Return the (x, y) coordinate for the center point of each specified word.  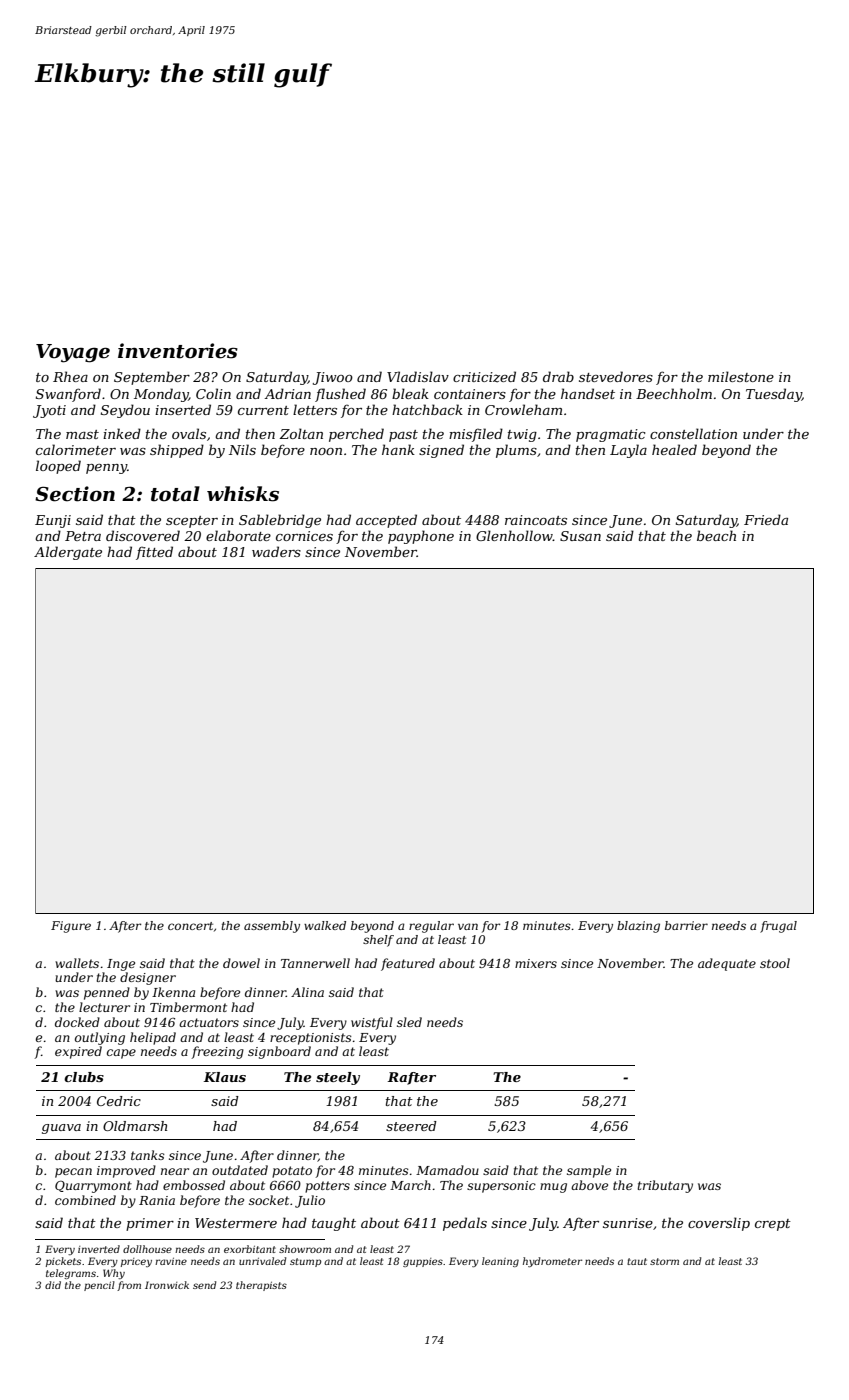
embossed (194, 1185)
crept (773, 1225)
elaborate (238, 535)
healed (674, 449)
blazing (638, 927)
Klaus (225, 1077)
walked (325, 925)
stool (775, 963)
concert (190, 926)
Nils (242, 449)
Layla (628, 451)
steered (411, 1126)
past (403, 436)
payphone (421, 537)
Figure (71, 927)
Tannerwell (315, 963)
